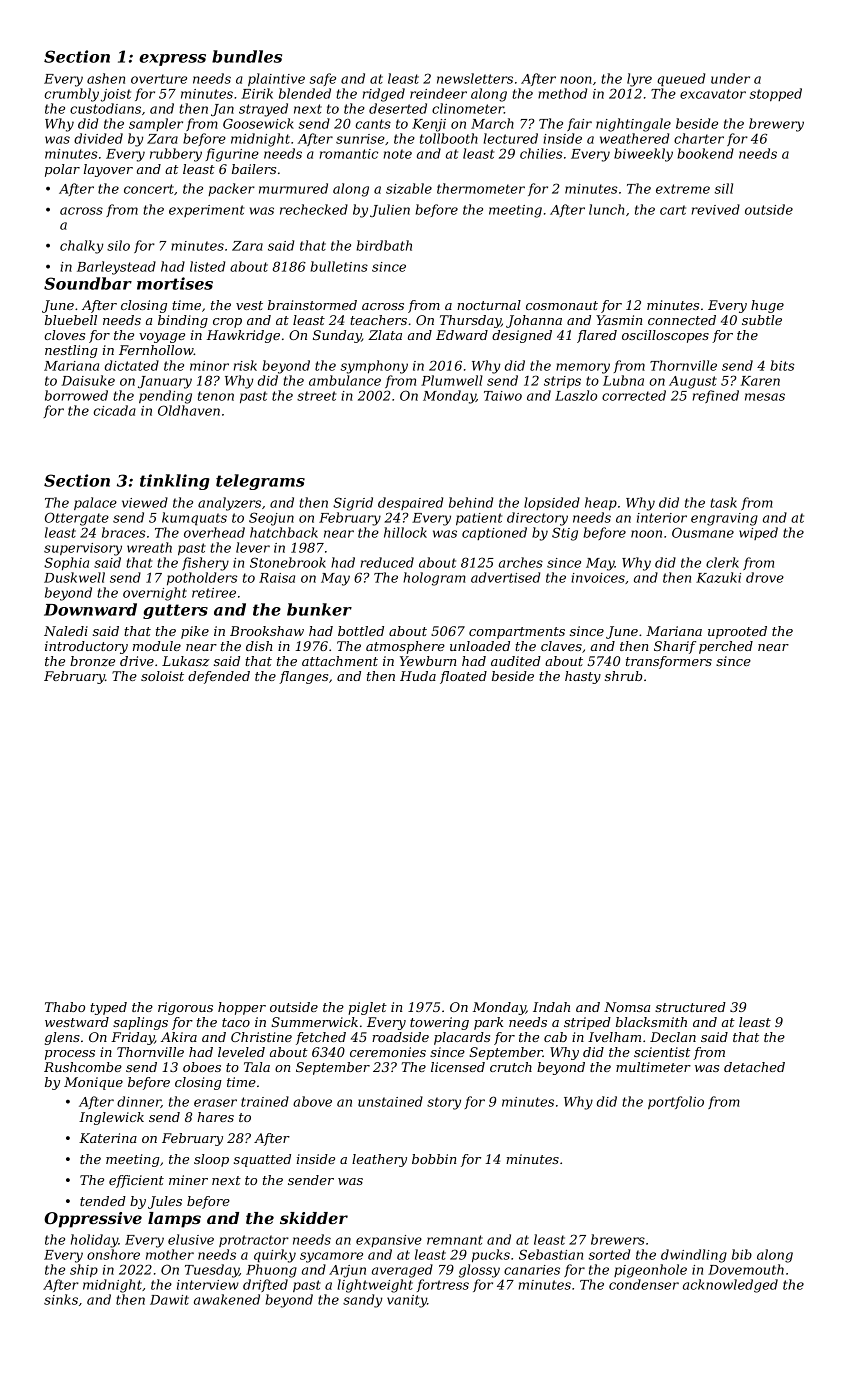 The image size is (849, 1400). Describe the element at coordinates (541, 153) in the screenshot. I see `chilies` at that location.
